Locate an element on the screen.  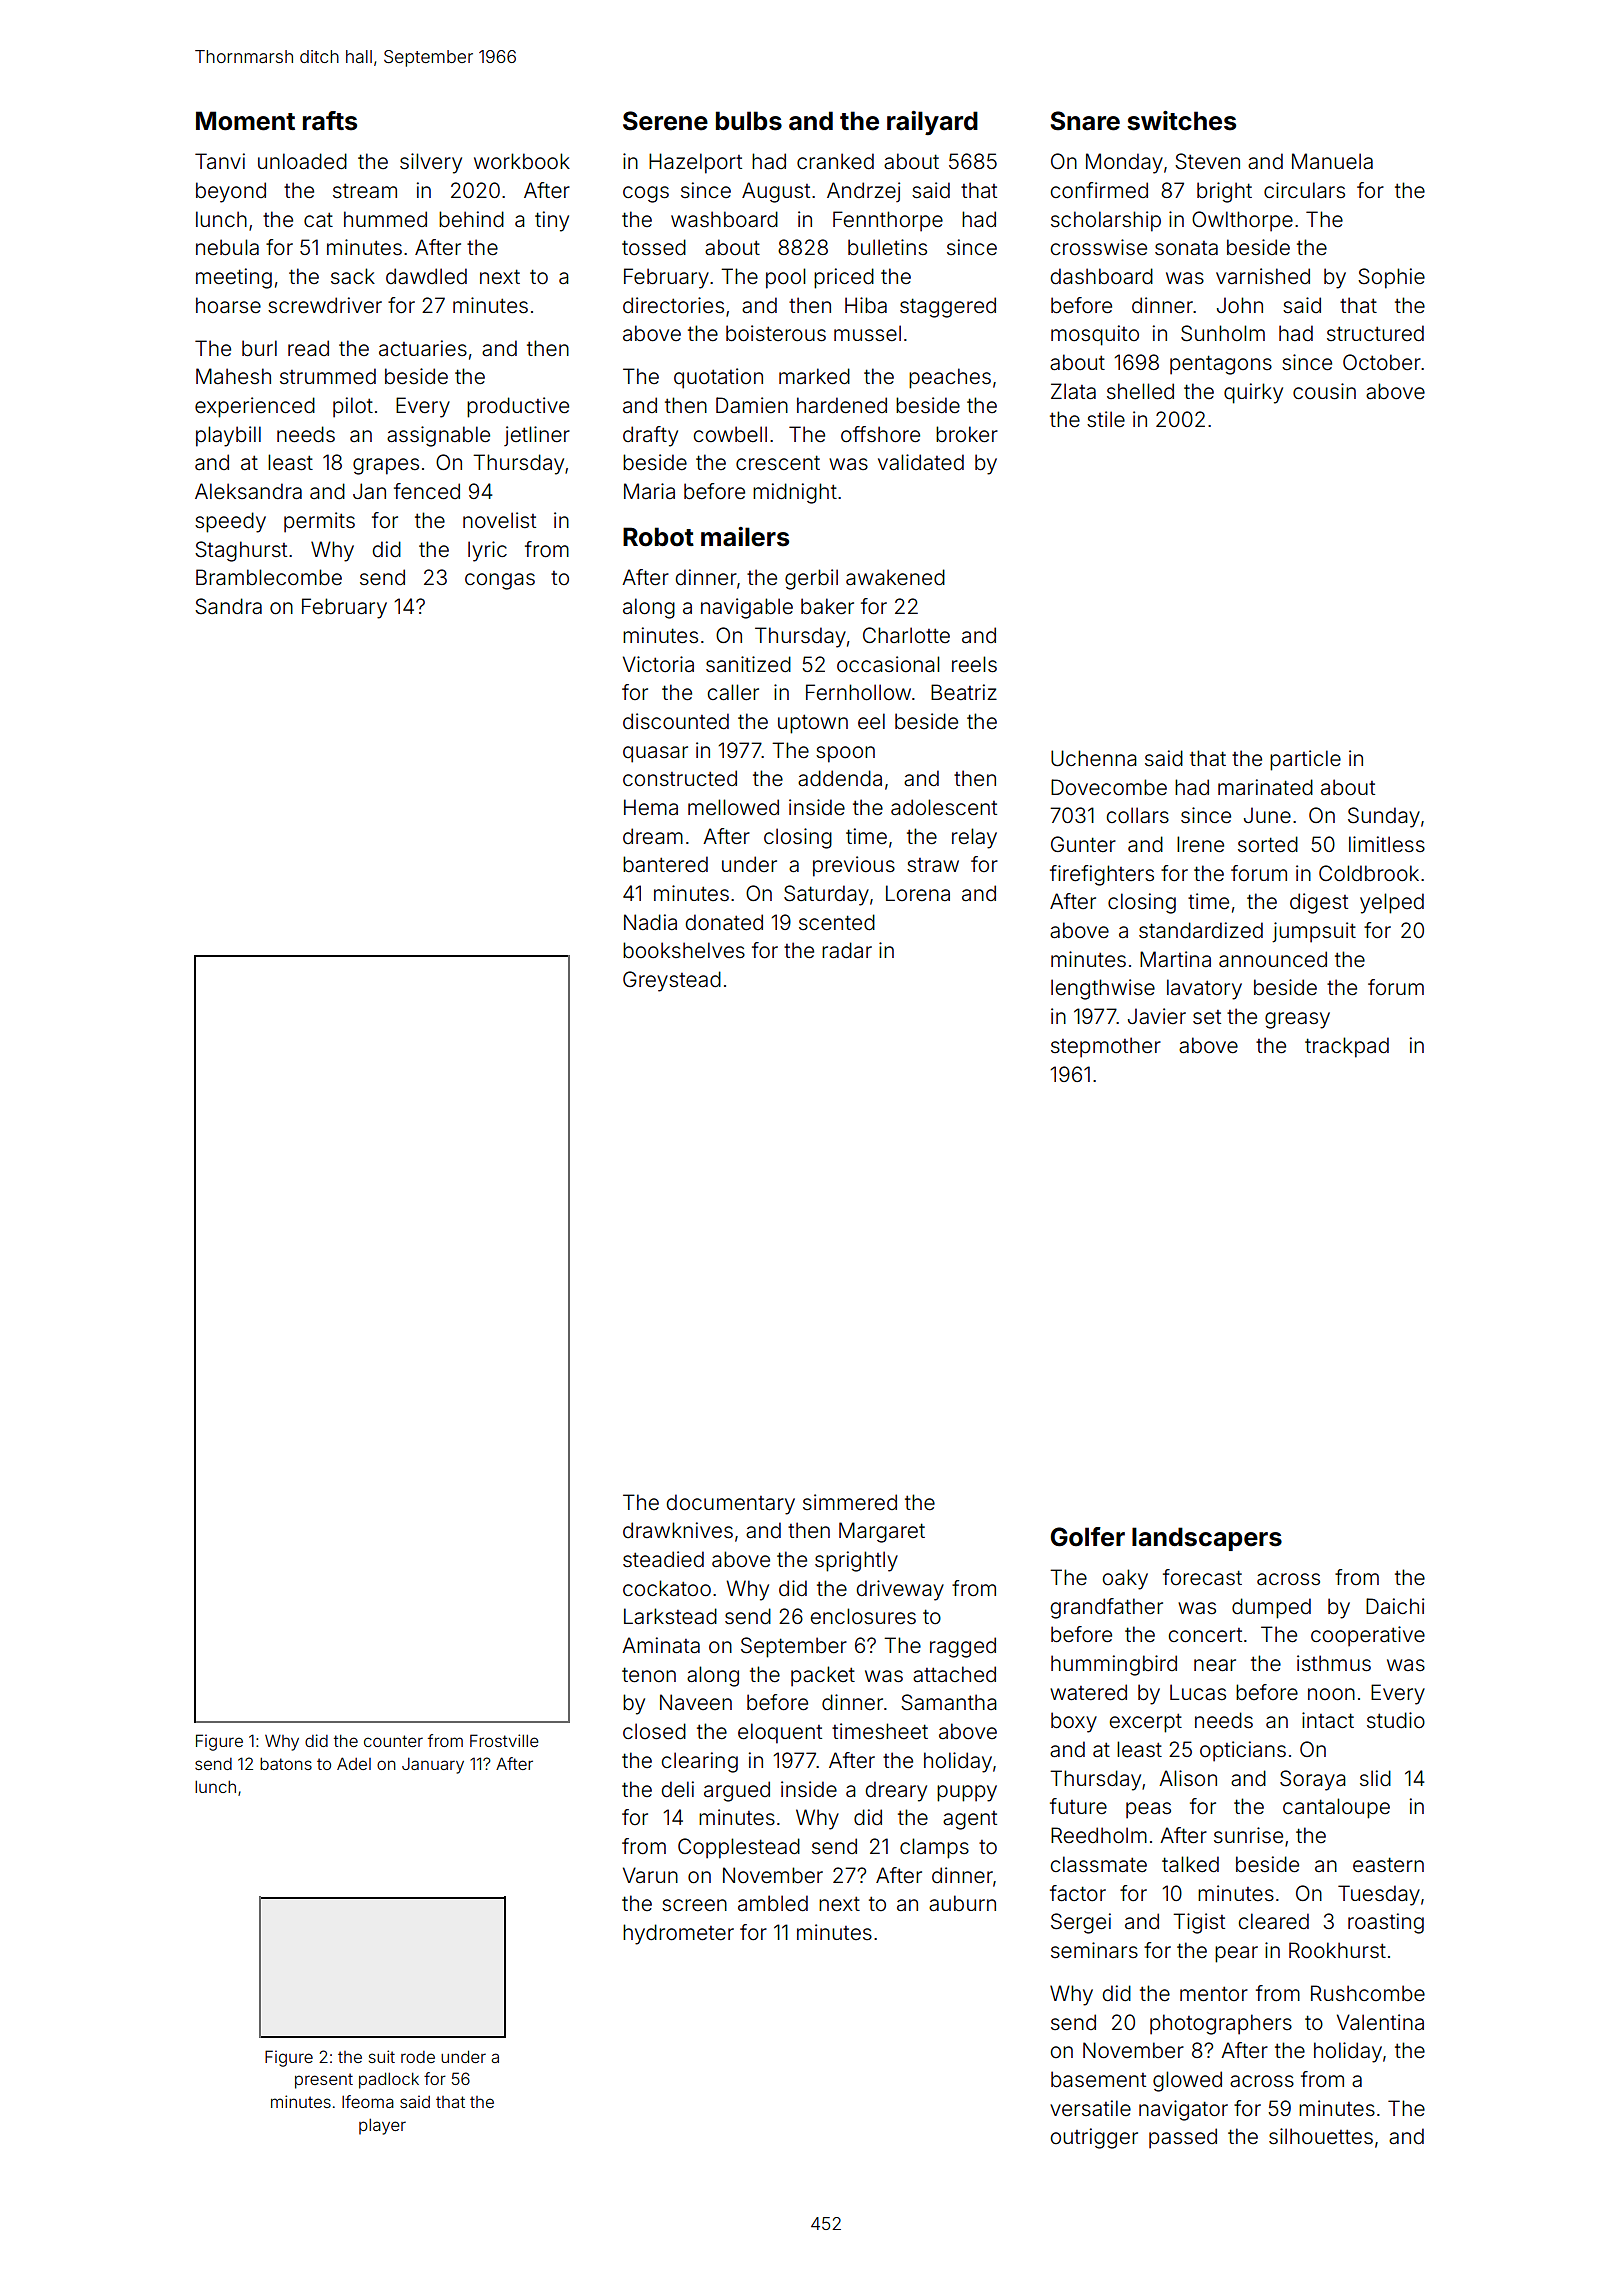
stepmother is located at coordinates (1106, 1047).
